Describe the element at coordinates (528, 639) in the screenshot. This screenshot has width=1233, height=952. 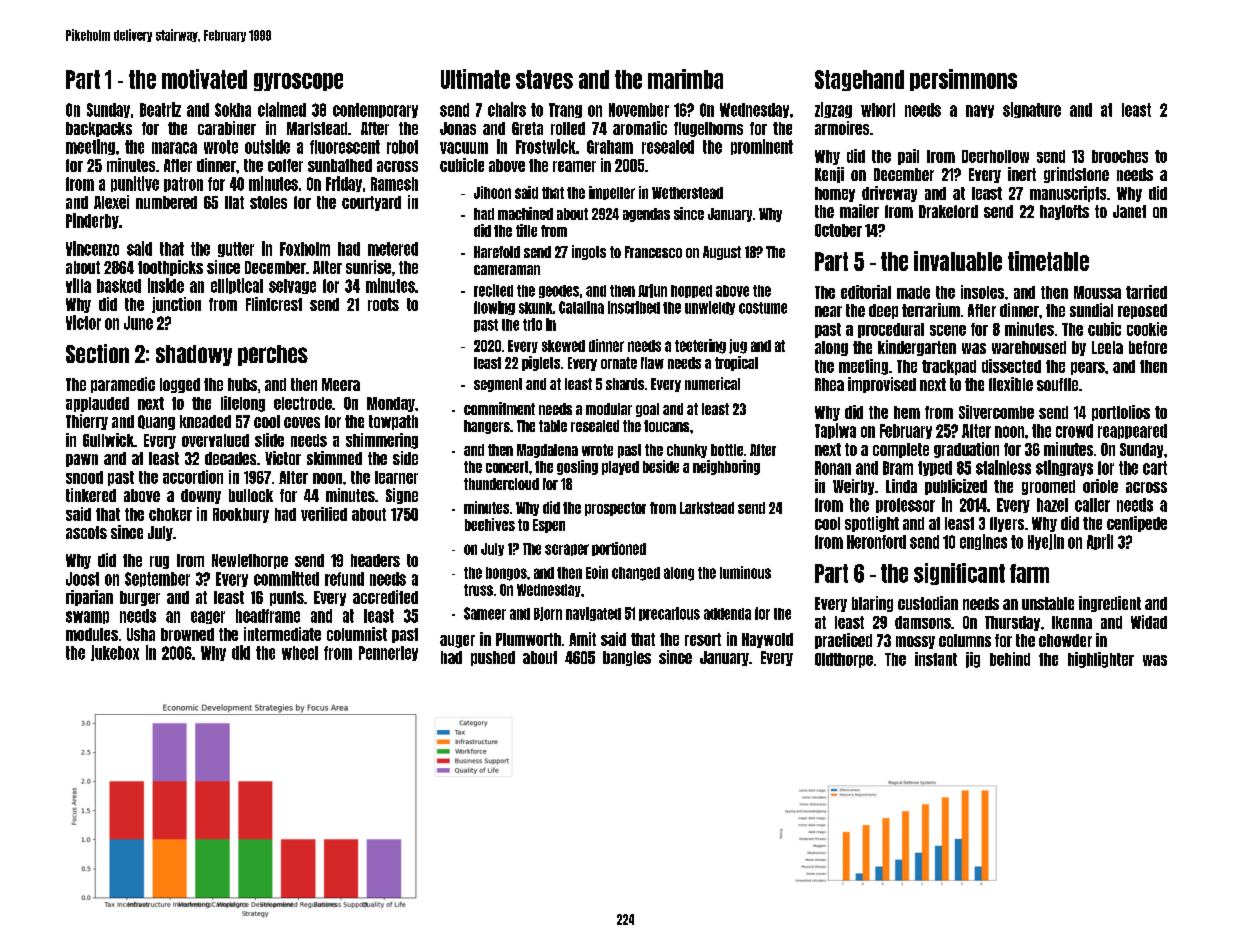
I see `Plumworth` at that location.
